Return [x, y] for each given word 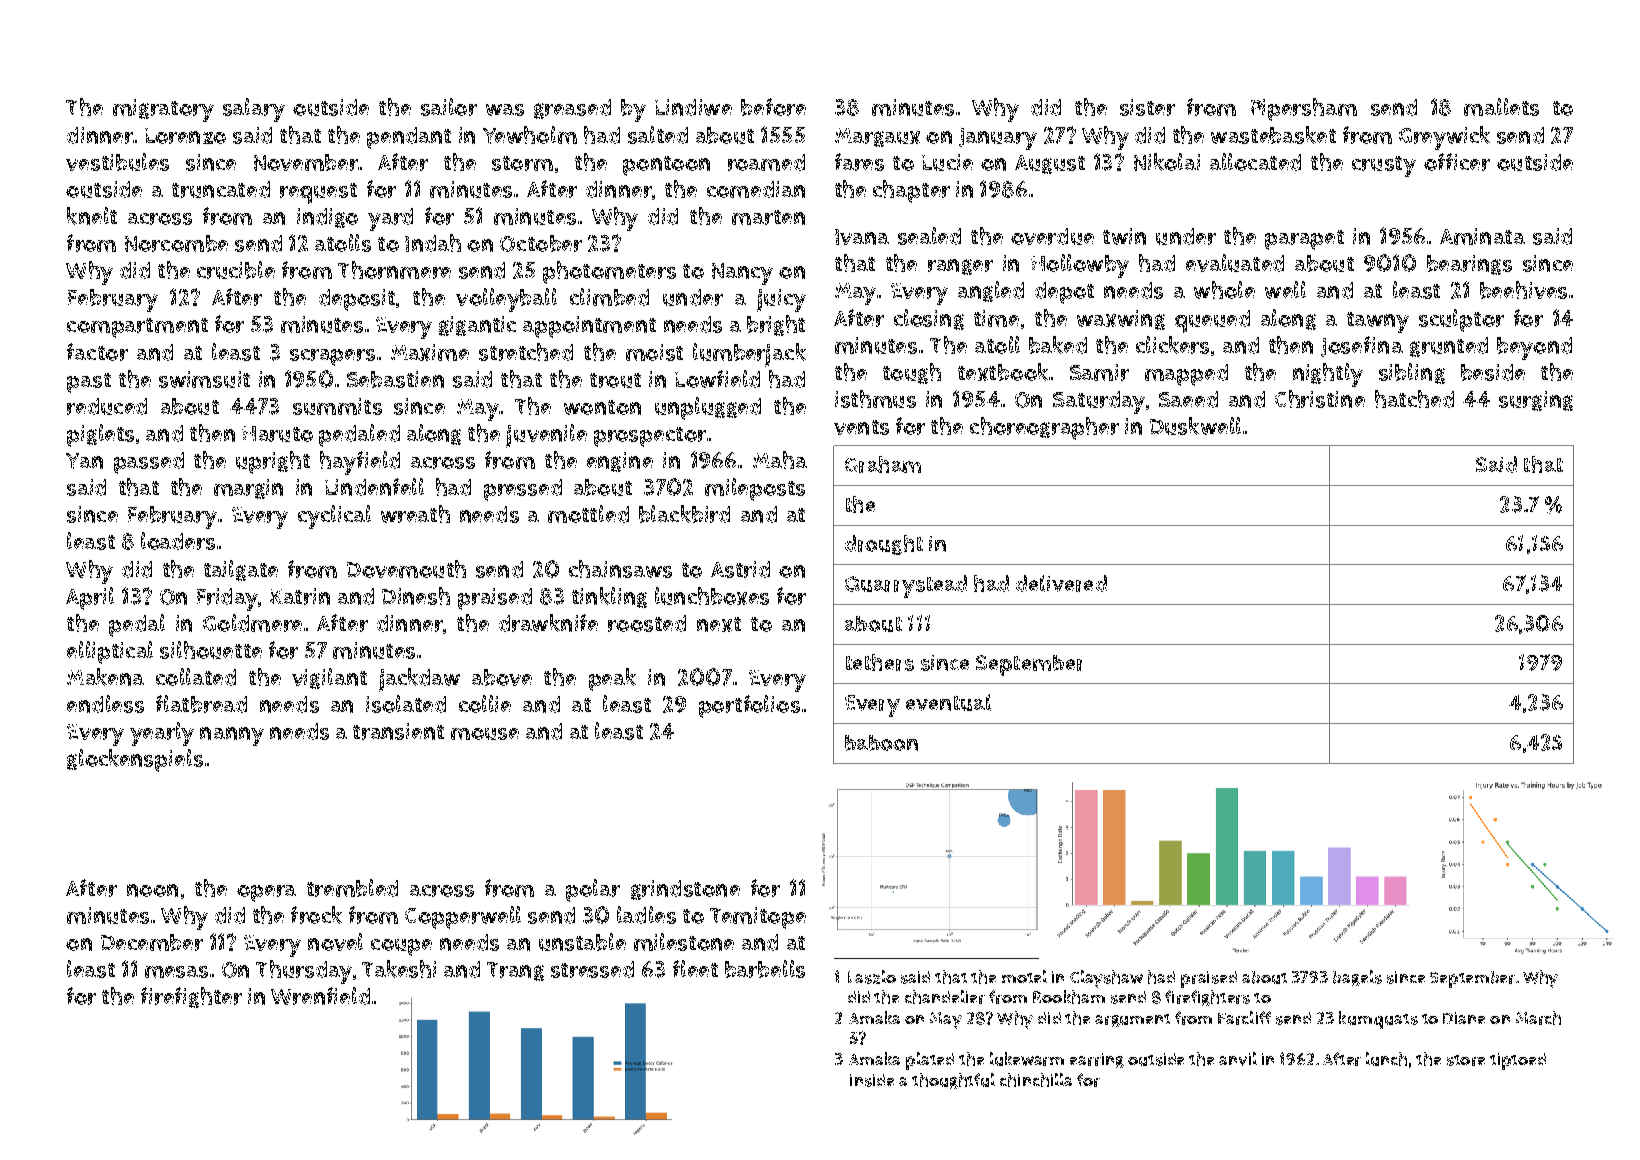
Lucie [947, 162]
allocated [1255, 162]
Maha [780, 460]
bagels [1357, 978]
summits [337, 406]
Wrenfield [320, 996]
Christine [1320, 399]
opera [266, 893]
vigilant [329, 678]
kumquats [1378, 1020]
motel [1024, 976]
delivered [1061, 583]
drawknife [548, 623]
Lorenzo [185, 136]
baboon [881, 743]
